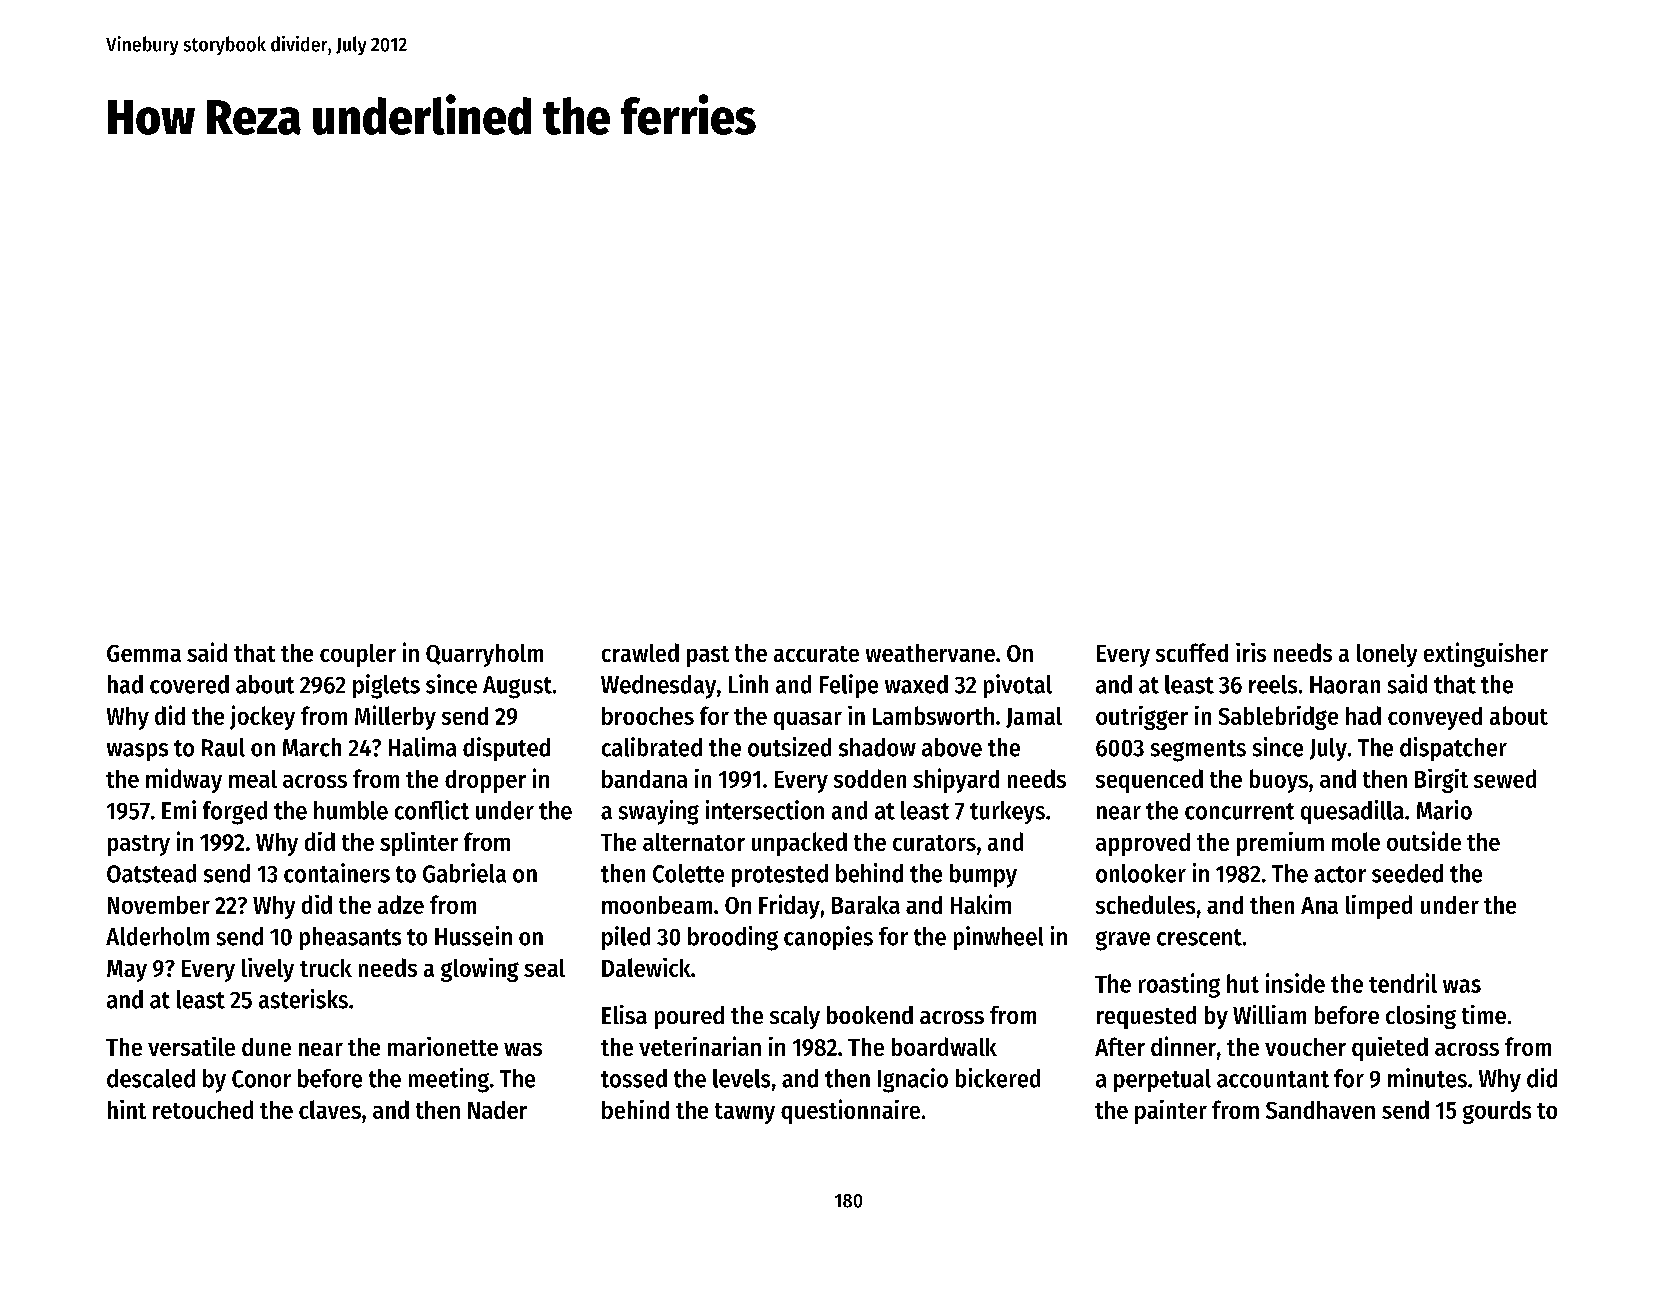 Image resolution: width=1669 pixels, height=1290 pixels. Describe the element at coordinates (330, 1109) in the page. I see `claves` at that location.
